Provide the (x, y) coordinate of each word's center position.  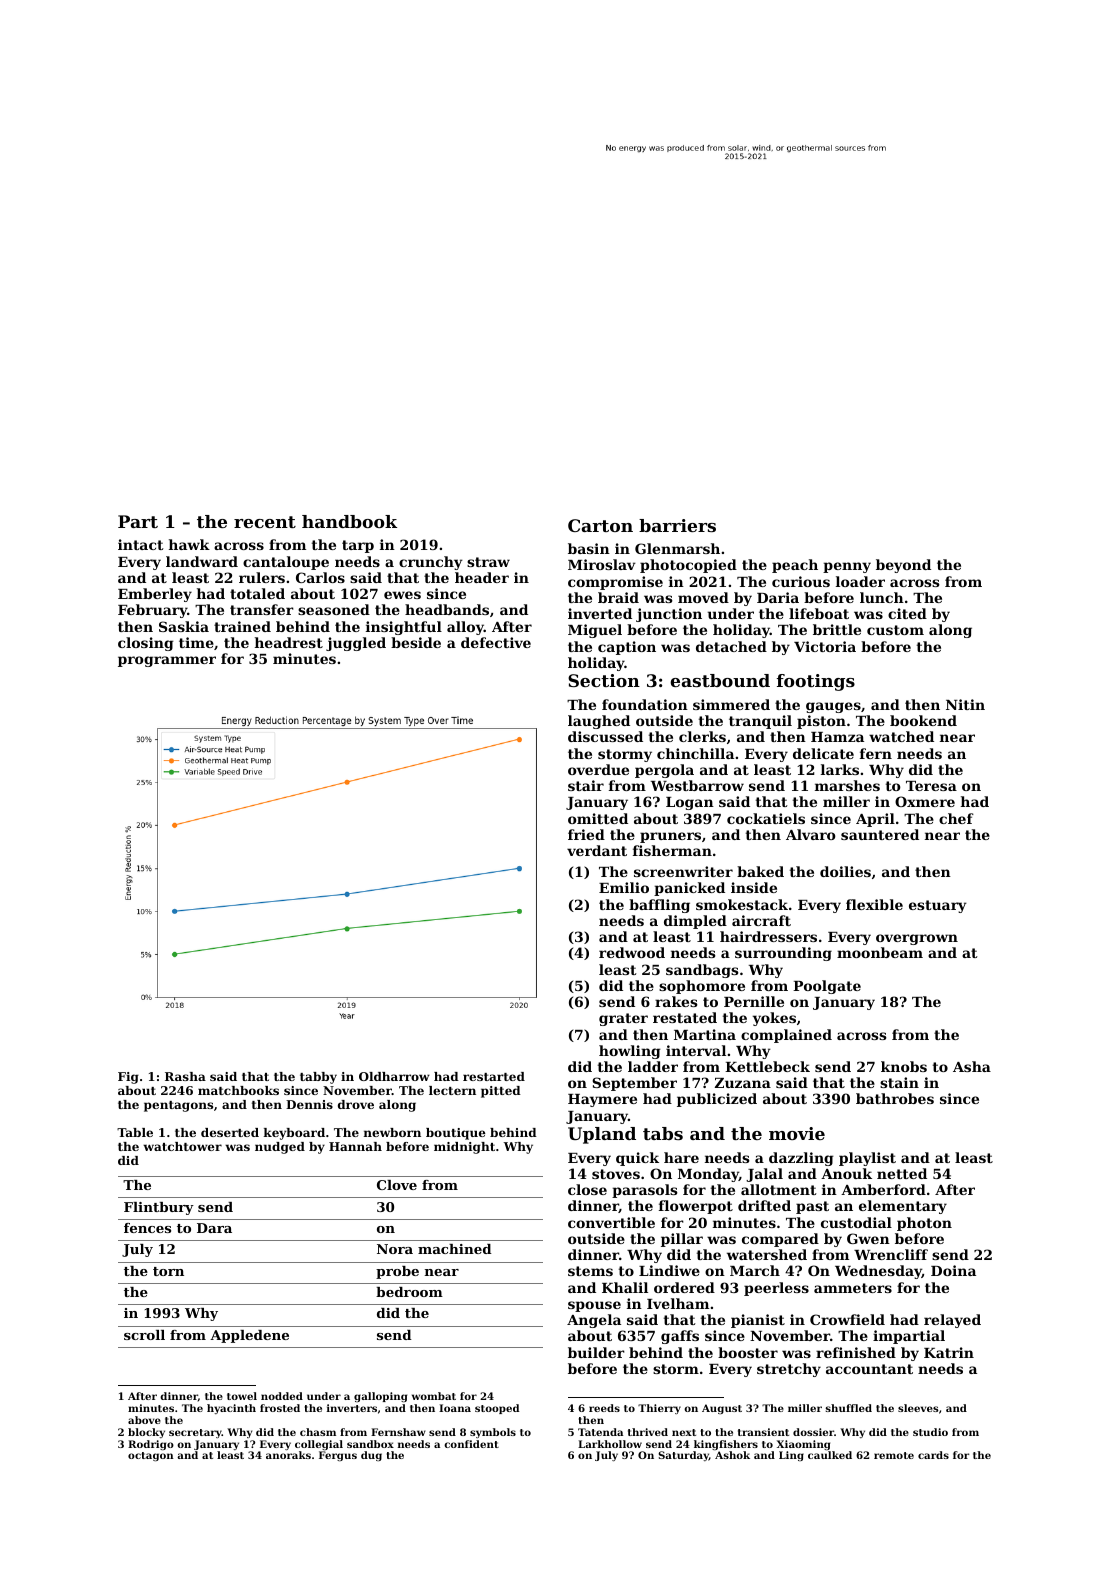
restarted (494, 1076)
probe (397, 1272)
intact (141, 544)
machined (455, 1249)
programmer (167, 661)
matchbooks (238, 1090)
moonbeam (880, 952)
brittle (837, 629)
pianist (758, 1321)
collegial (319, 1445)
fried (586, 834)
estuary (938, 906)
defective (496, 642)
